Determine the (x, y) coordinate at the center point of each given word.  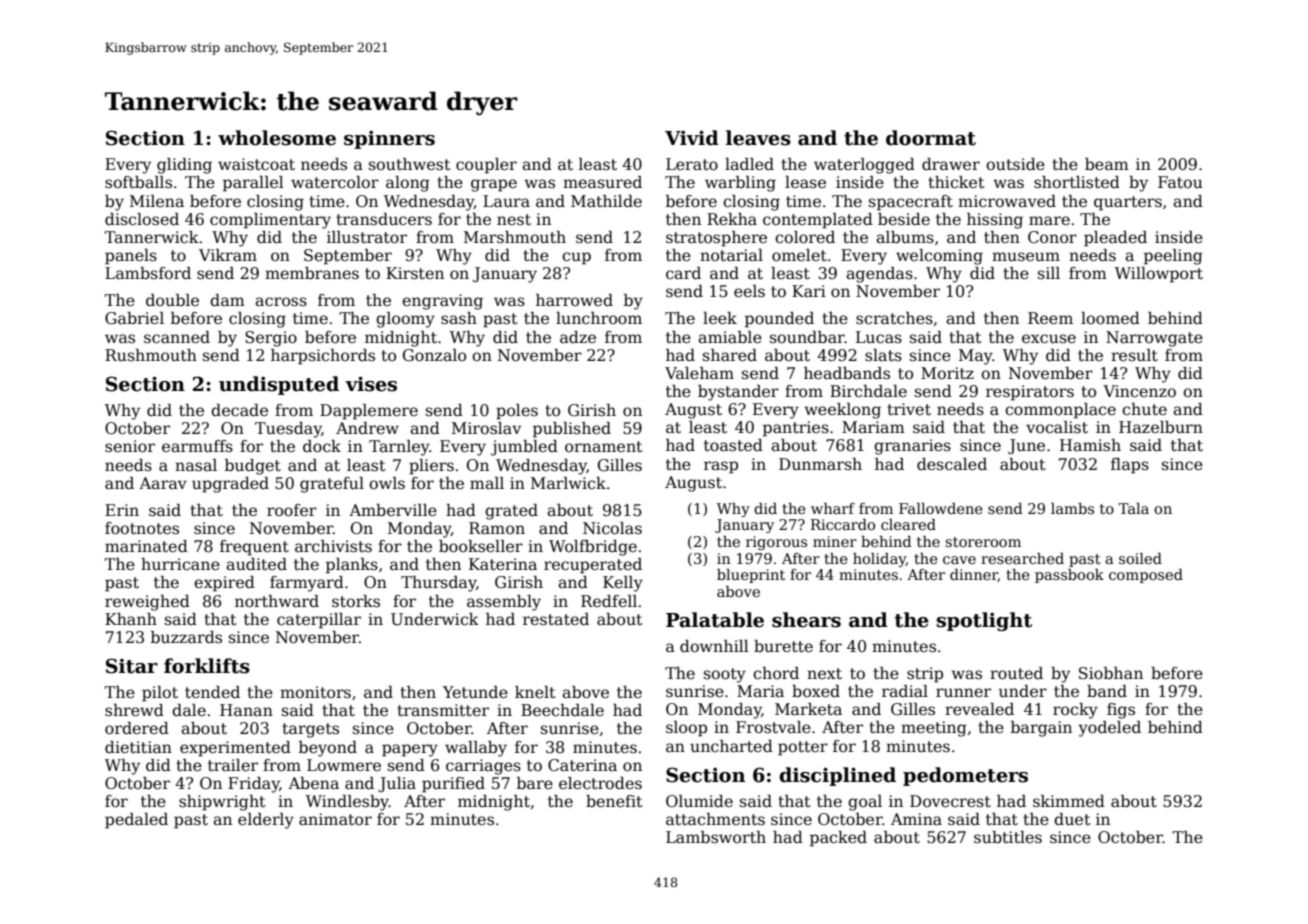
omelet (799, 255)
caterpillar (319, 621)
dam (227, 300)
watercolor (335, 182)
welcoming (939, 257)
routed (1016, 673)
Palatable (715, 620)
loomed (1110, 318)
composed (1146, 576)
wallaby (476, 749)
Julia (397, 784)
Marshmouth (515, 237)
